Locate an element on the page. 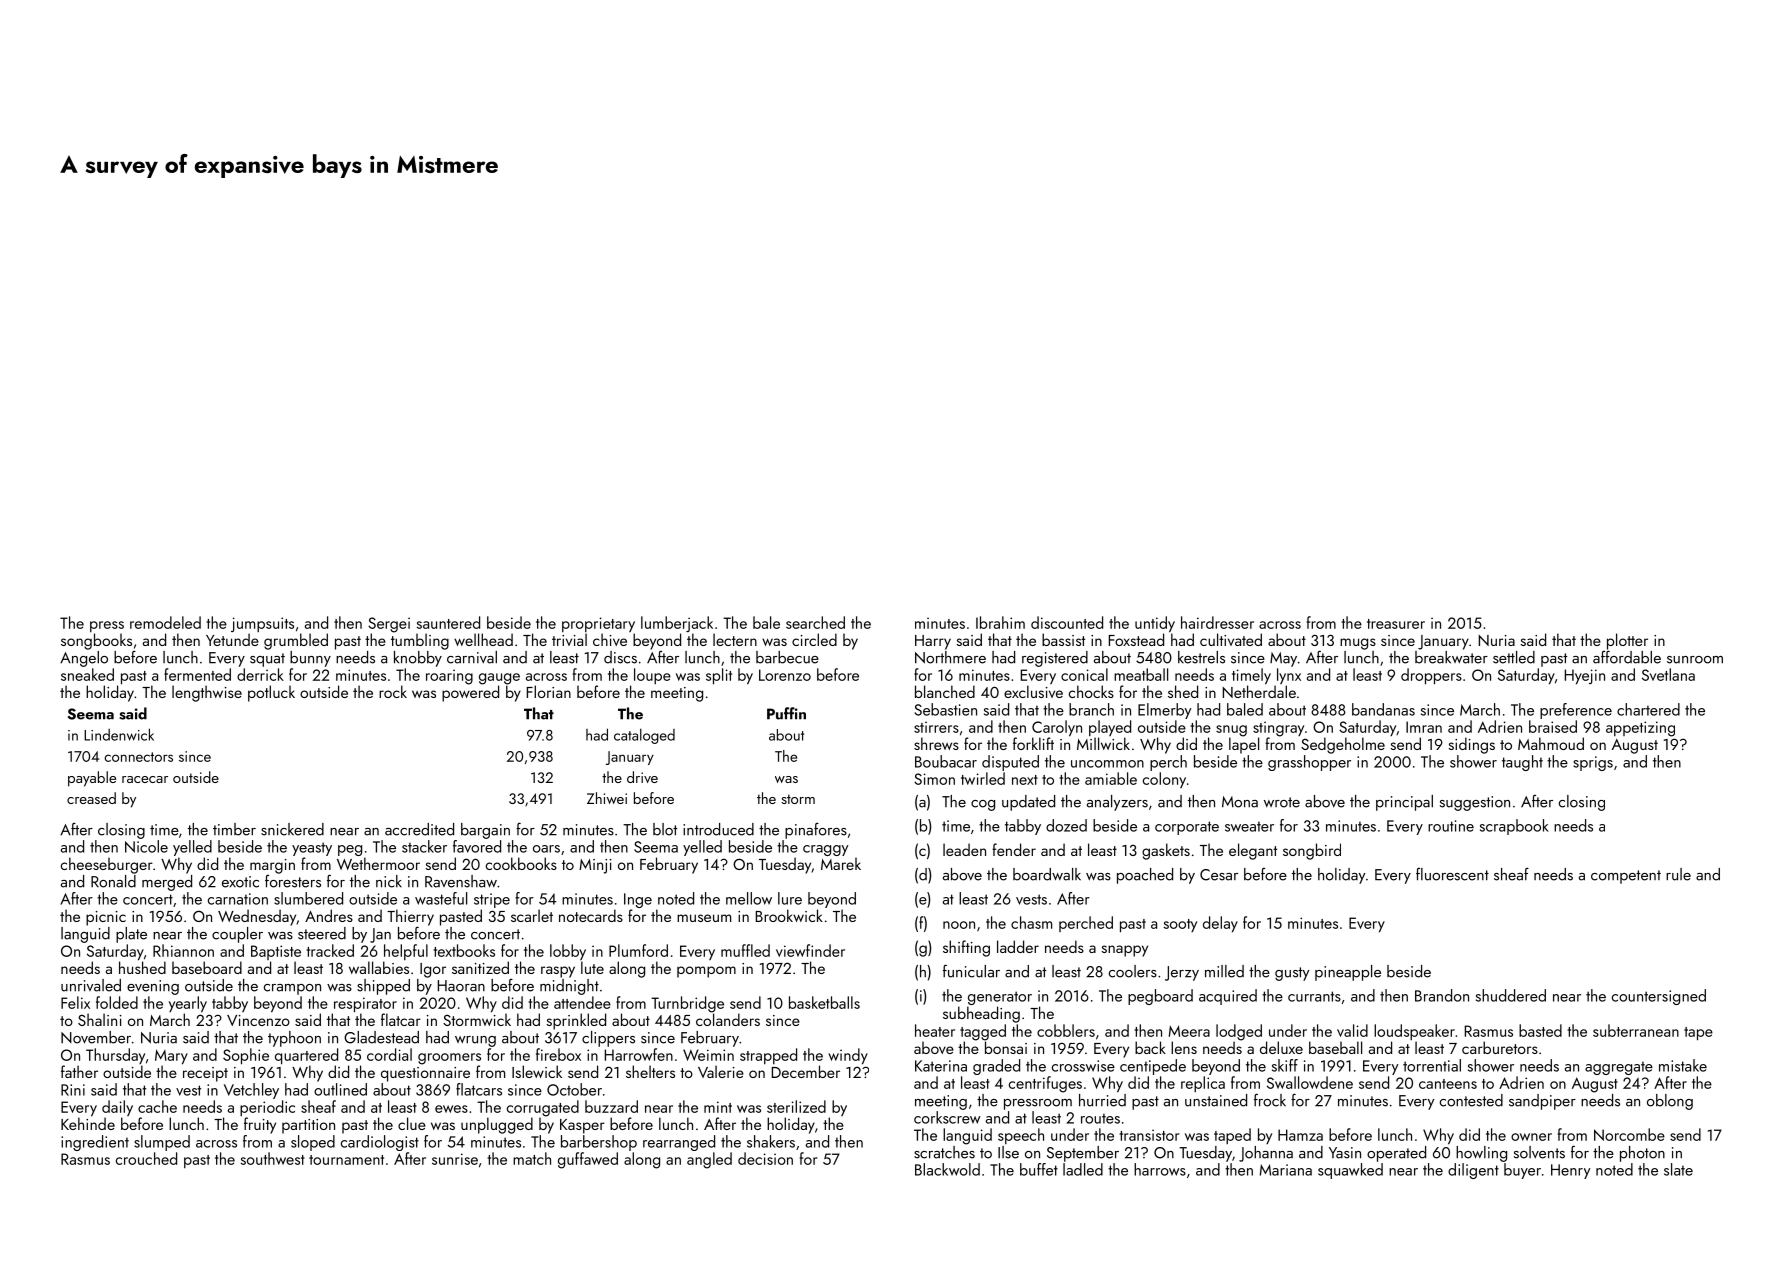 This image has width=1786, height=1263. meatball is located at coordinates (1141, 674).
